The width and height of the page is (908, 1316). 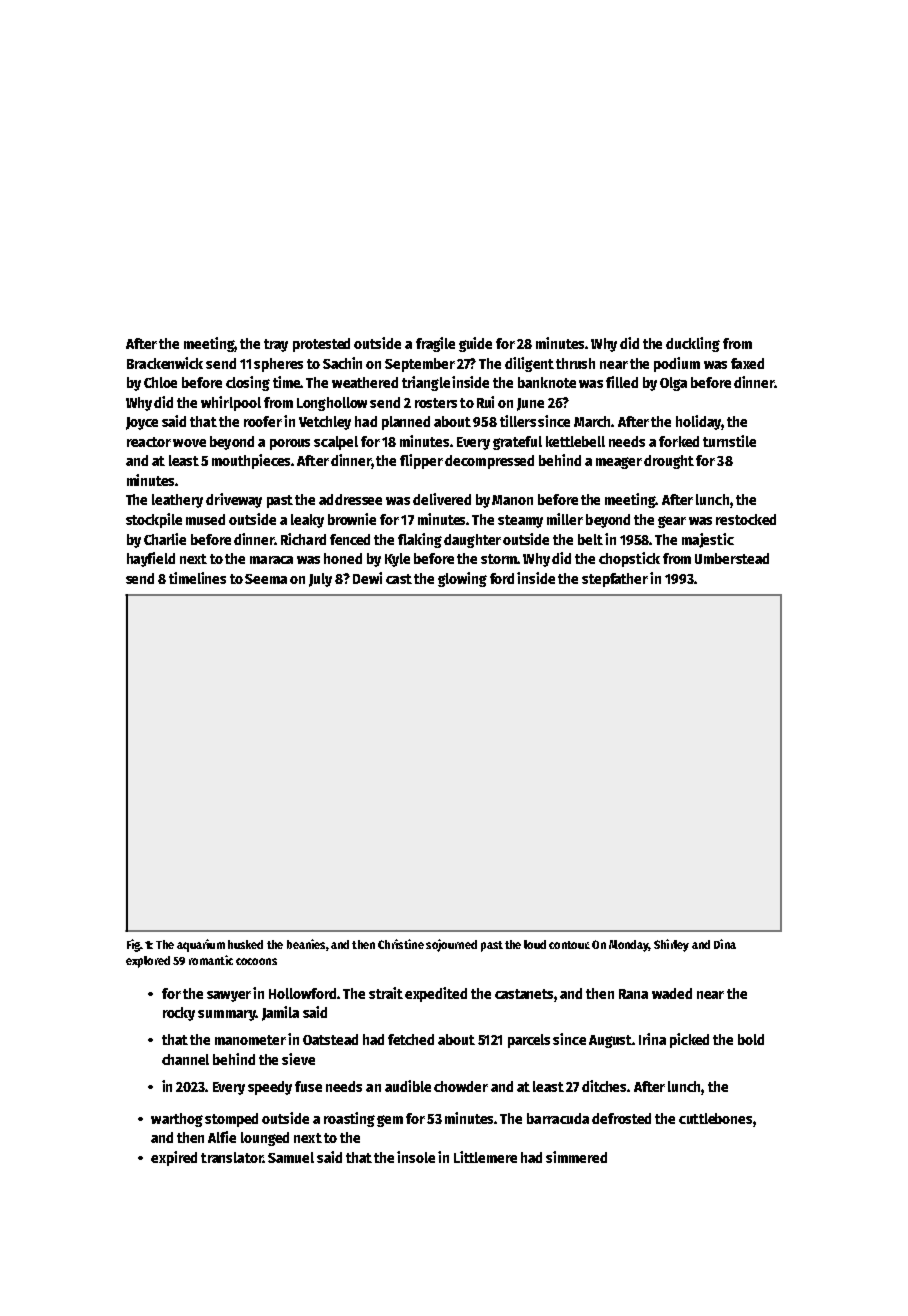 What do you see at coordinates (715, 1118) in the page?
I see `cuttlebones` at bounding box center [715, 1118].
